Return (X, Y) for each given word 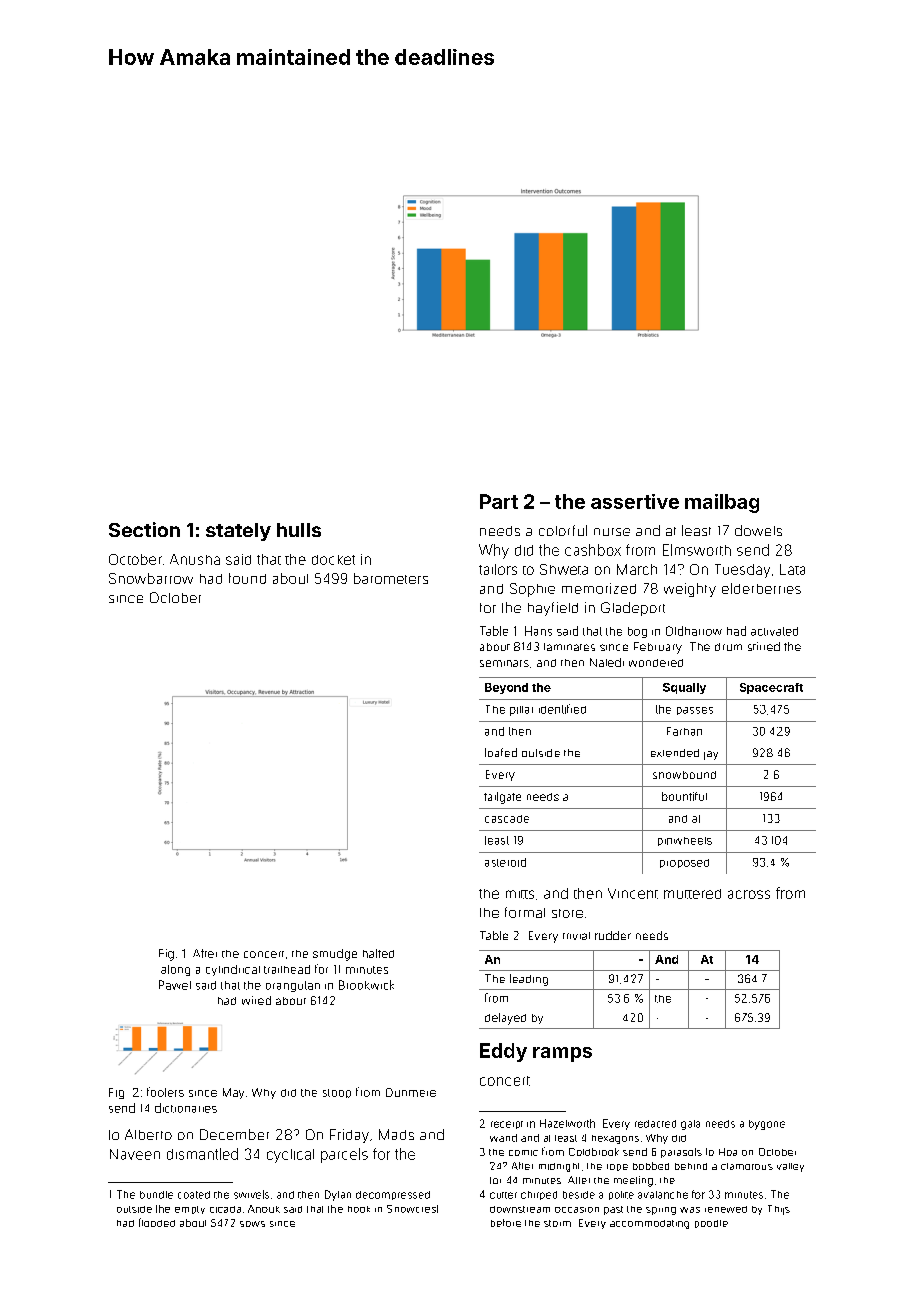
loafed (501, 752)
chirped (539, 1195)
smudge (335, 955)
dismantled (202, 1154)
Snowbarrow (151, 578)
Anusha (195, 559)
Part (499, 501)
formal (525, 912)
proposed (684, 863)
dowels (758, 530)
